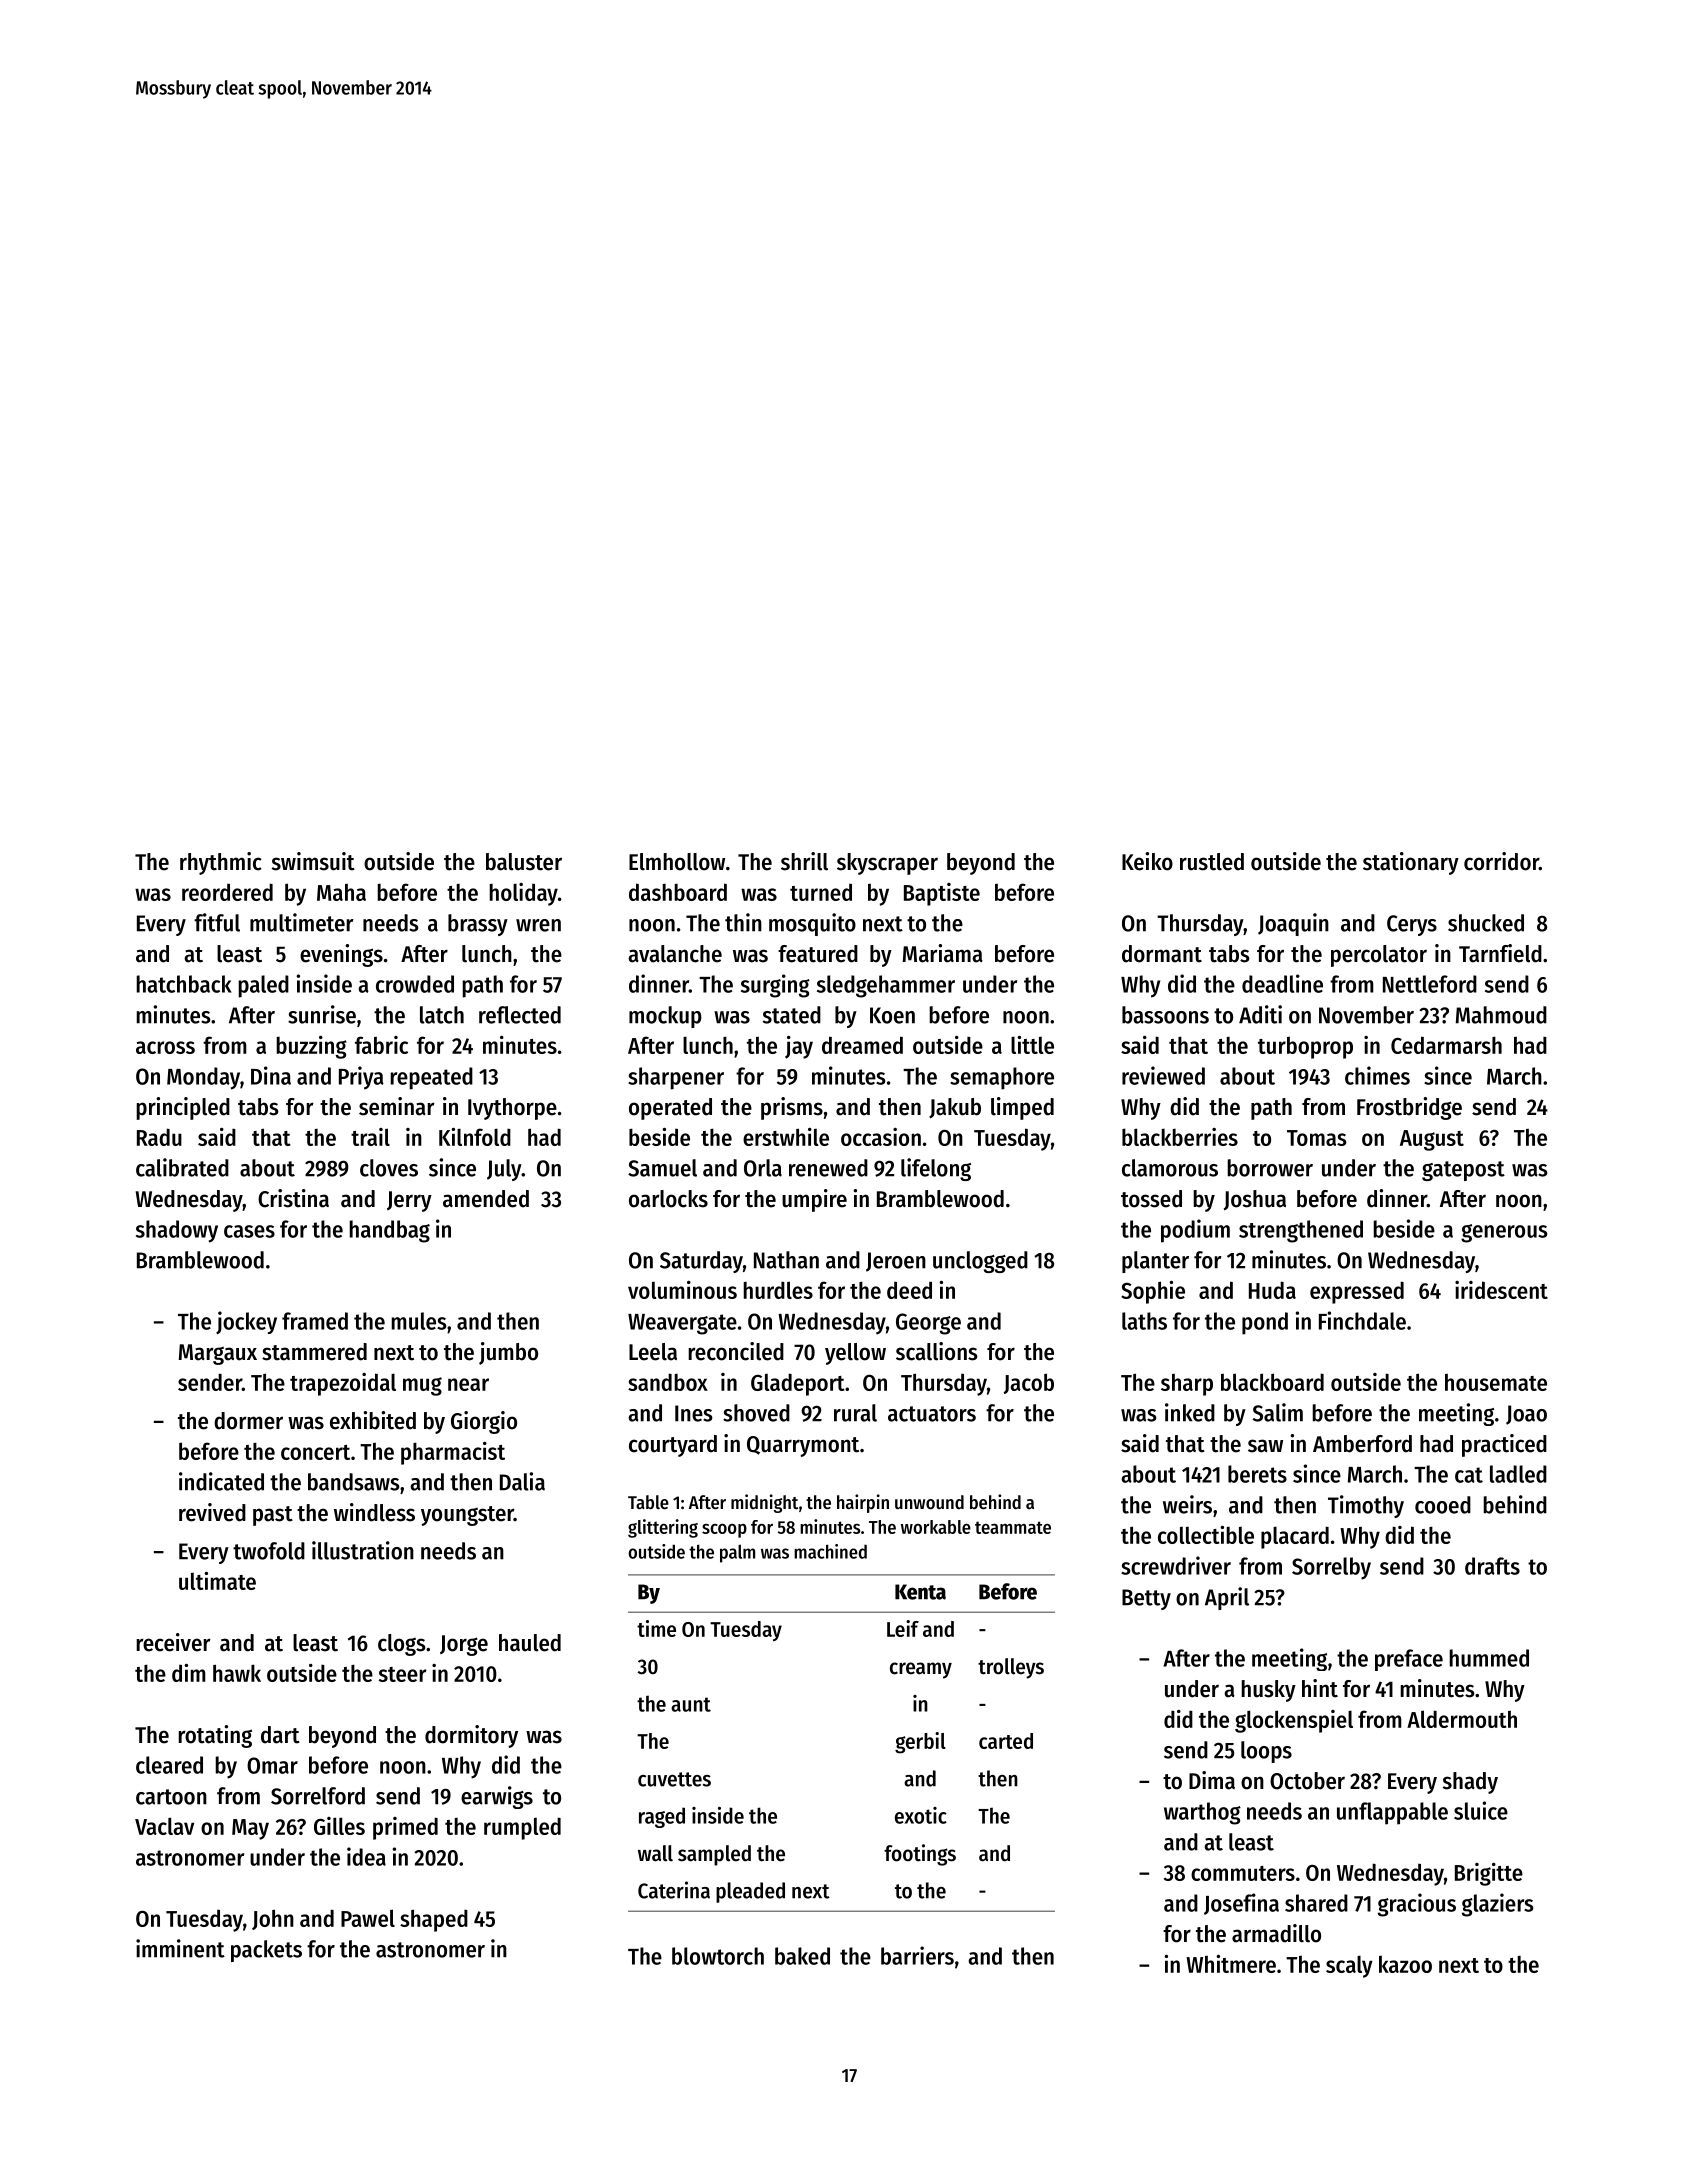 The image size is (1683, 2178). Describe the element at coordinates (936, 1169) in the image. I see `lifelong` at that location.
